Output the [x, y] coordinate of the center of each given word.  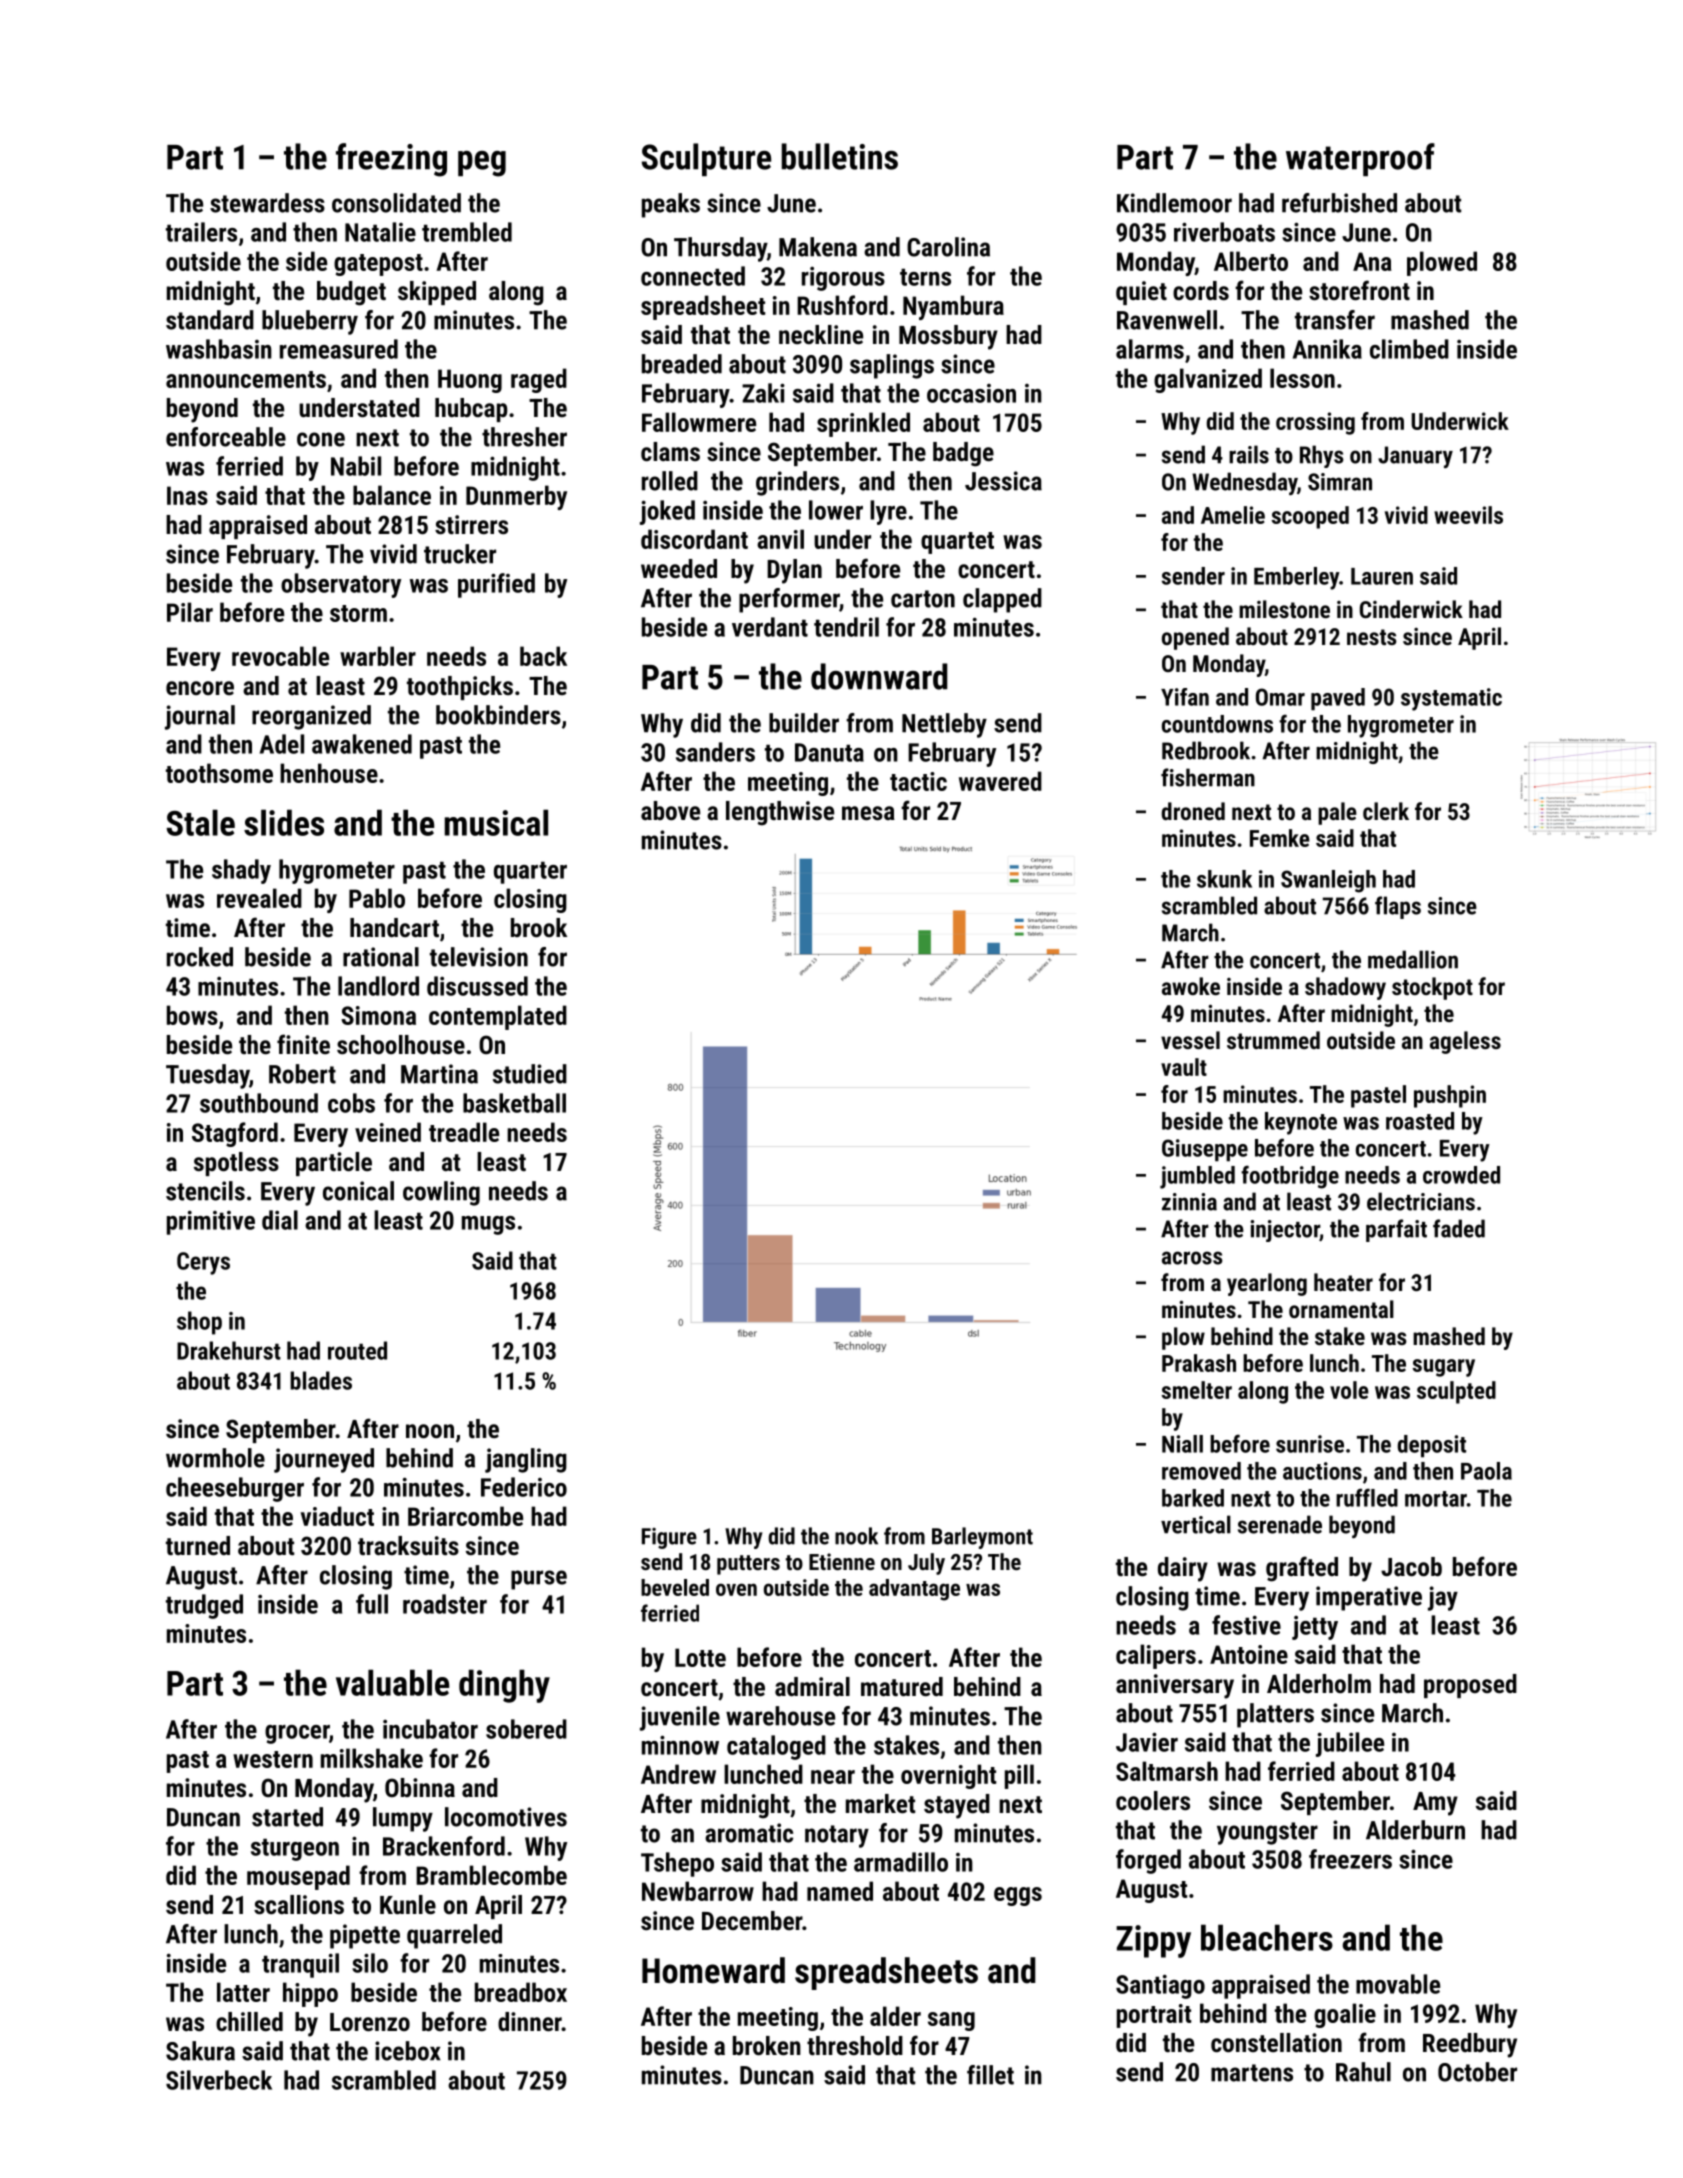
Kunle [408, 1904]
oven [736, 1589]
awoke [1191, 986]
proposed [1470, 1686]
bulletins [840, 156]
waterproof [1360, 159]
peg [482, 164]
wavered [1000, 781]
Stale [201, 822]
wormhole [215, 1458]
